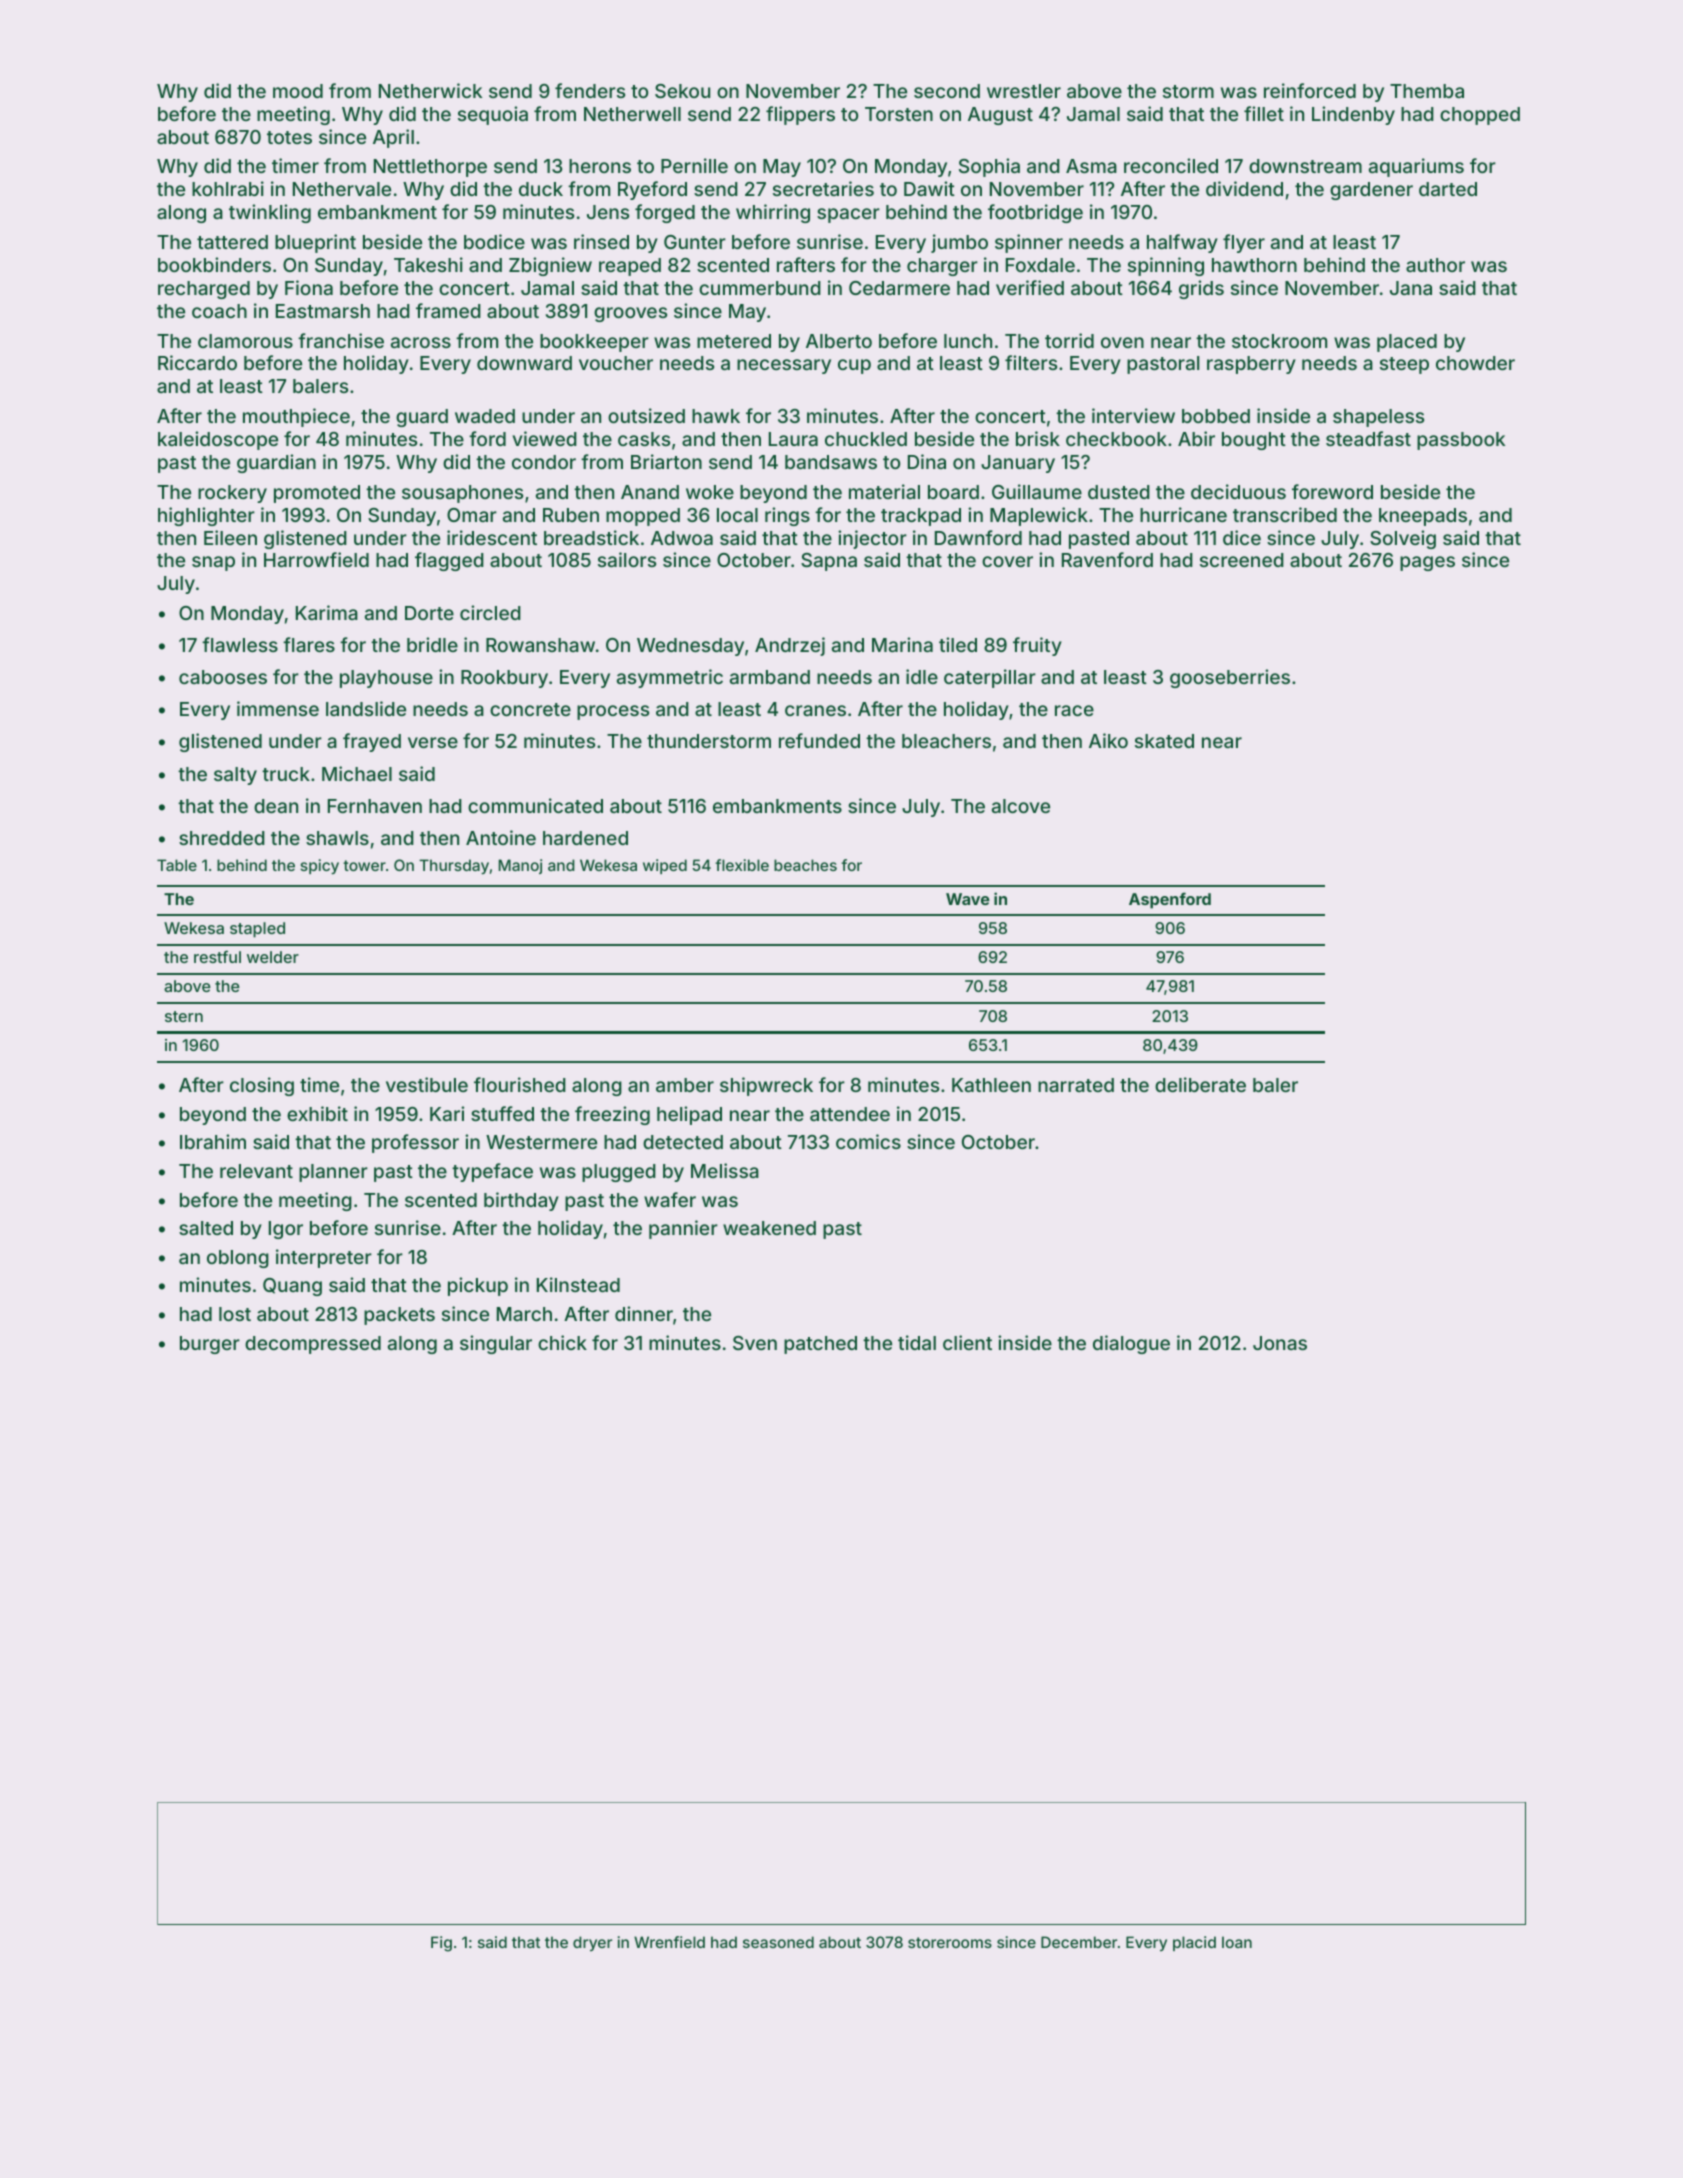  What do you see at coordinates (942, 267) in the screenshot?
I see `charger` at bounding box center [942, 267].
